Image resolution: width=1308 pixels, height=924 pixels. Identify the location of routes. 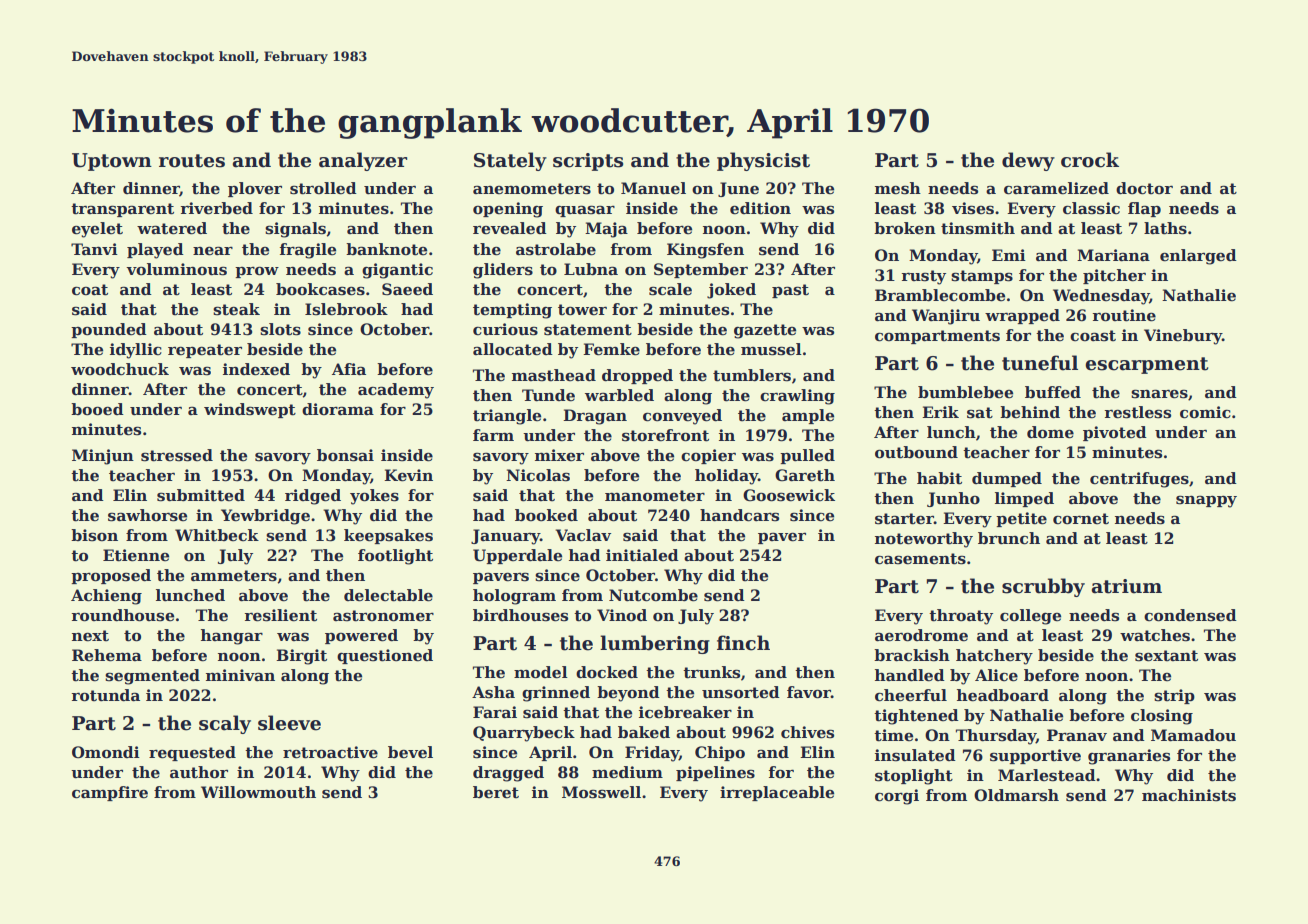
(192, 161).
